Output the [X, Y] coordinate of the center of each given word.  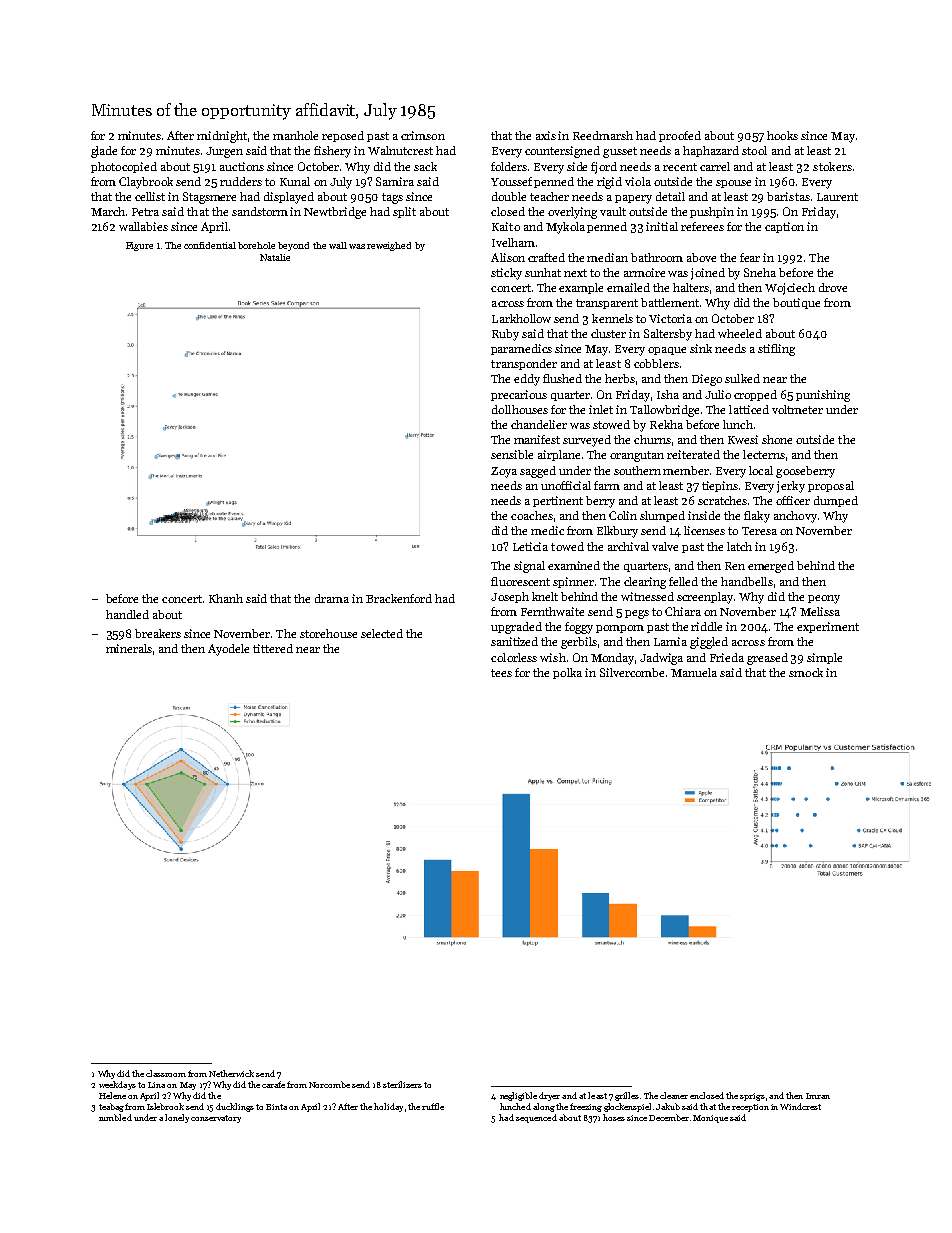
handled [127, 614]
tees [501, 673]
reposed [343, 136]
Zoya [504, 472]
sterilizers [402, 1084]
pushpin [712, 212]
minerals [129, 648]
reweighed [389, 246]
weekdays [117, 1085]
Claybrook [146, 183]
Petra [145, 212]
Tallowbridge [664, 411]
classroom [166, 1073]
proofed [680, 136]
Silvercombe [632, 672]
